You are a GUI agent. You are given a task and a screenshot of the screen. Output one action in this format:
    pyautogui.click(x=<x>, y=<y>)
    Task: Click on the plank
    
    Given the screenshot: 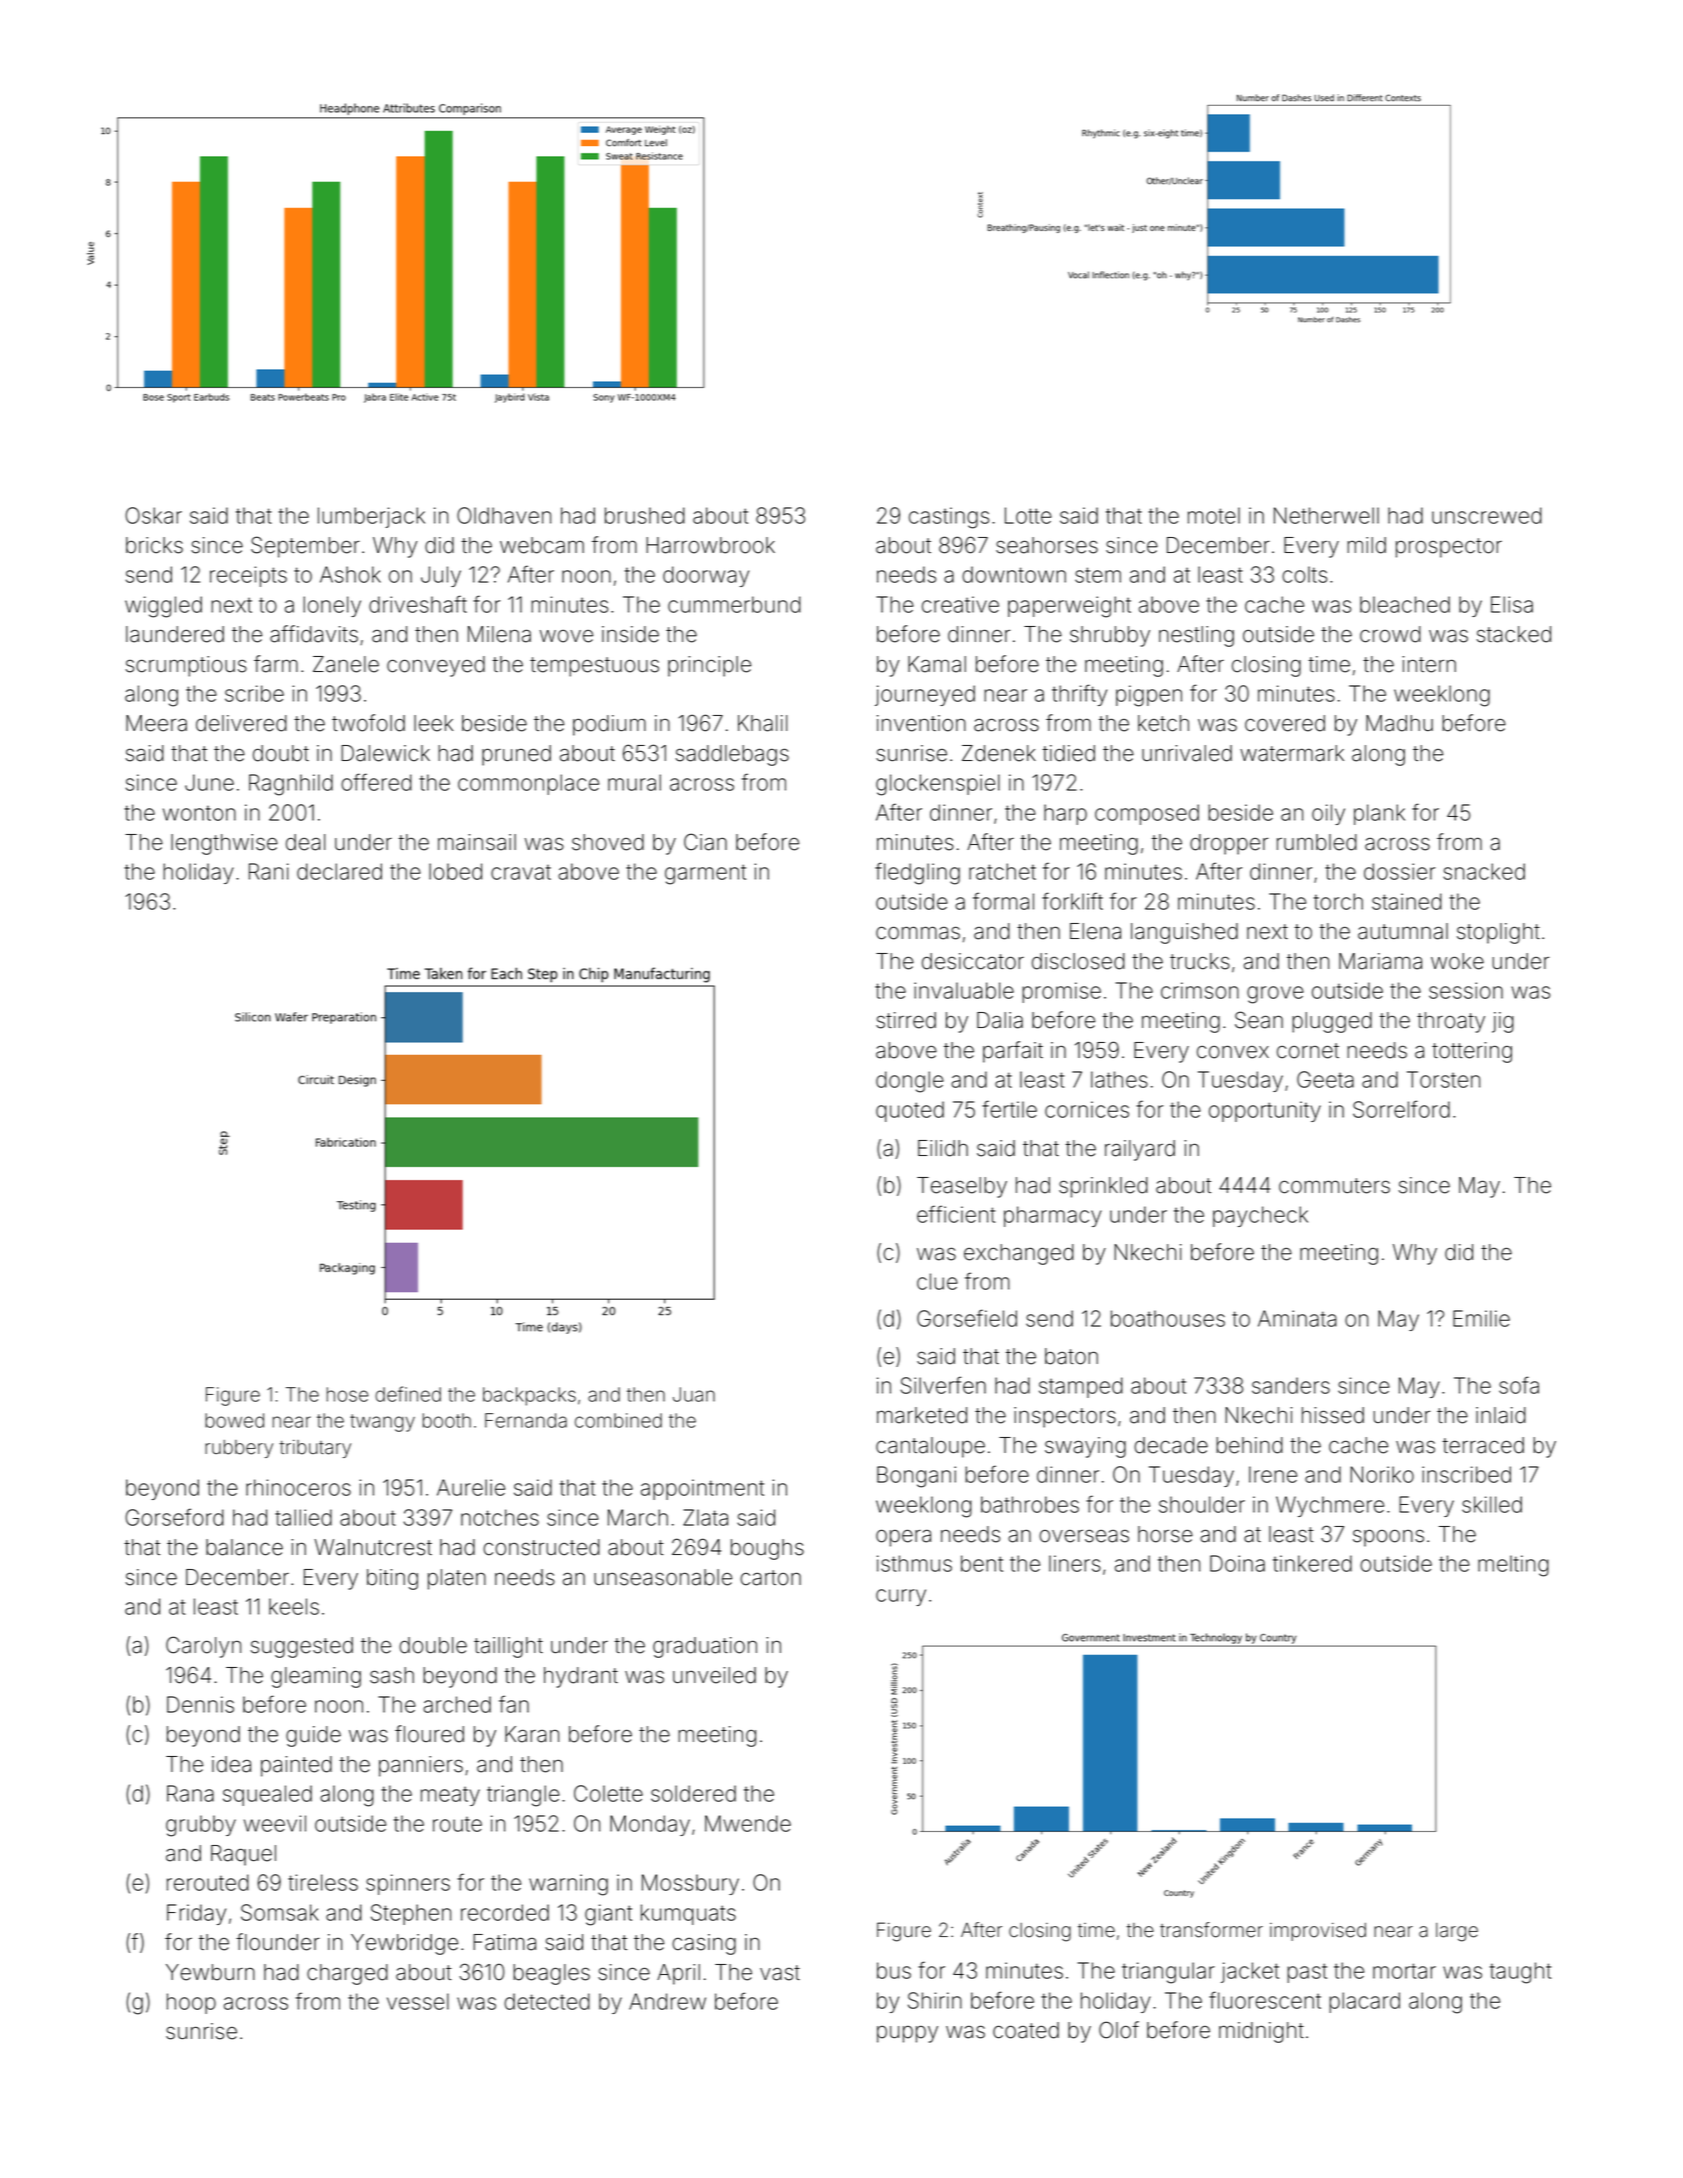 What is the action you would take?
    pyautogui.click(x=1379, y=814)
